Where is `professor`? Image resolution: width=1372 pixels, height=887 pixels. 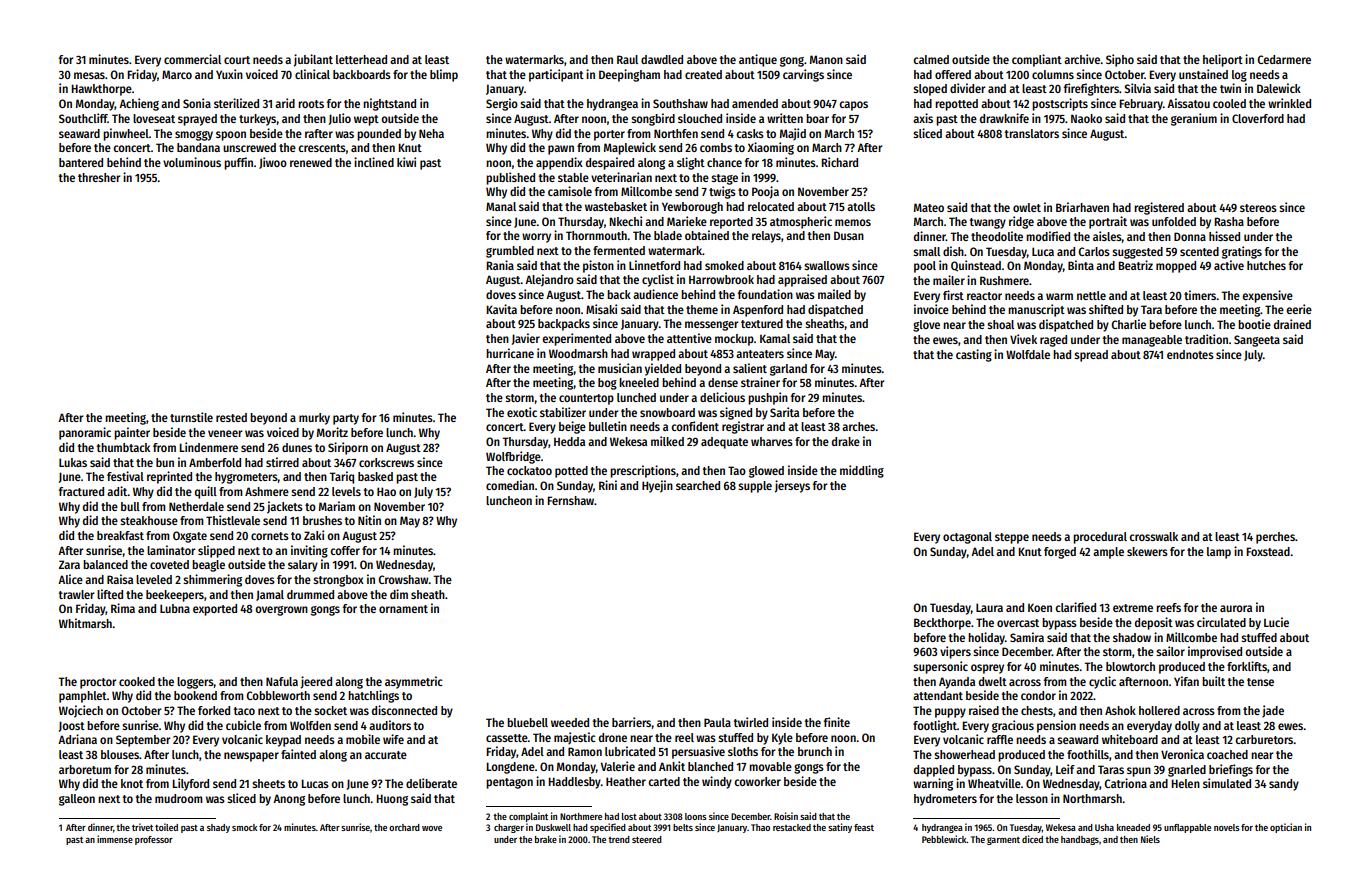
professor is located at coordinates (154, 840).
